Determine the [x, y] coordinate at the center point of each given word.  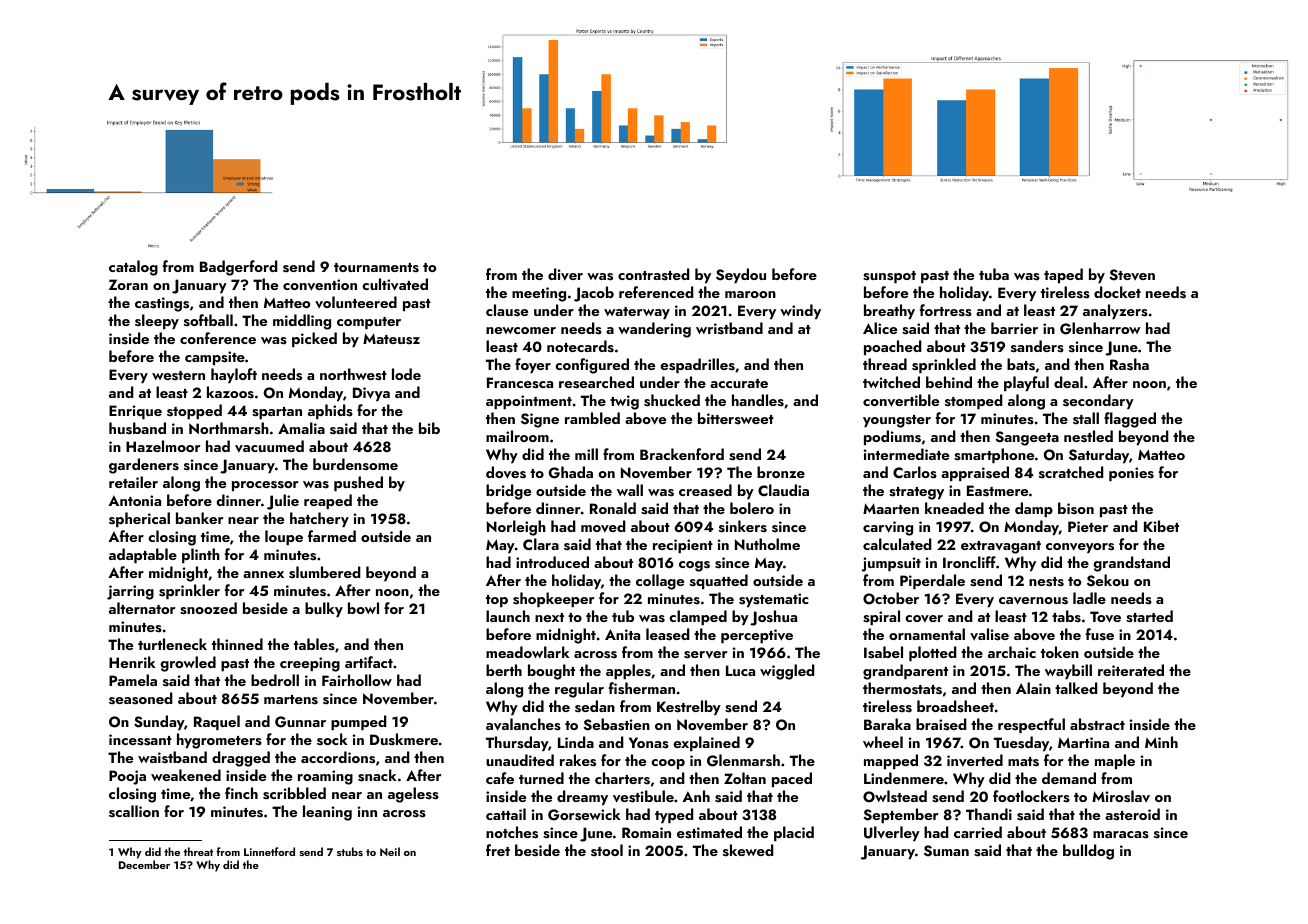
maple [1115, 761]
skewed [748, 850]
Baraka [887, 724]
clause [507, 310]
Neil [390, 851]
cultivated [395, 284]
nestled [1088, 436]
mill [586, 454]
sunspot [889, 277]
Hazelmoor [163, 446]
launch [508, 616]
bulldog [1088, 852]
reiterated [1131, 670]
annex [263, 574]
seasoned [141, 698]
